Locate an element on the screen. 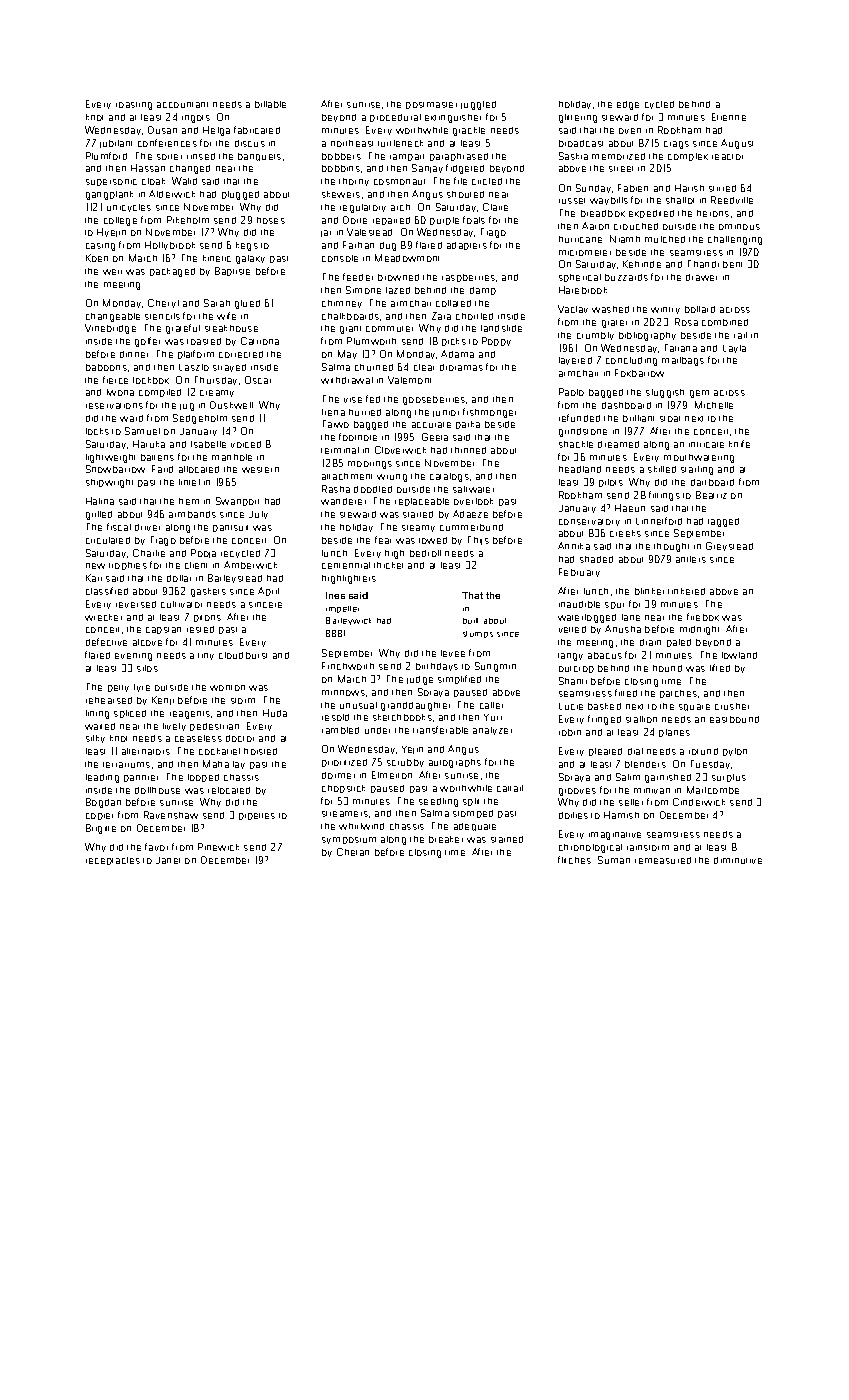  Linnetford is located at coordinates (659, 521).
